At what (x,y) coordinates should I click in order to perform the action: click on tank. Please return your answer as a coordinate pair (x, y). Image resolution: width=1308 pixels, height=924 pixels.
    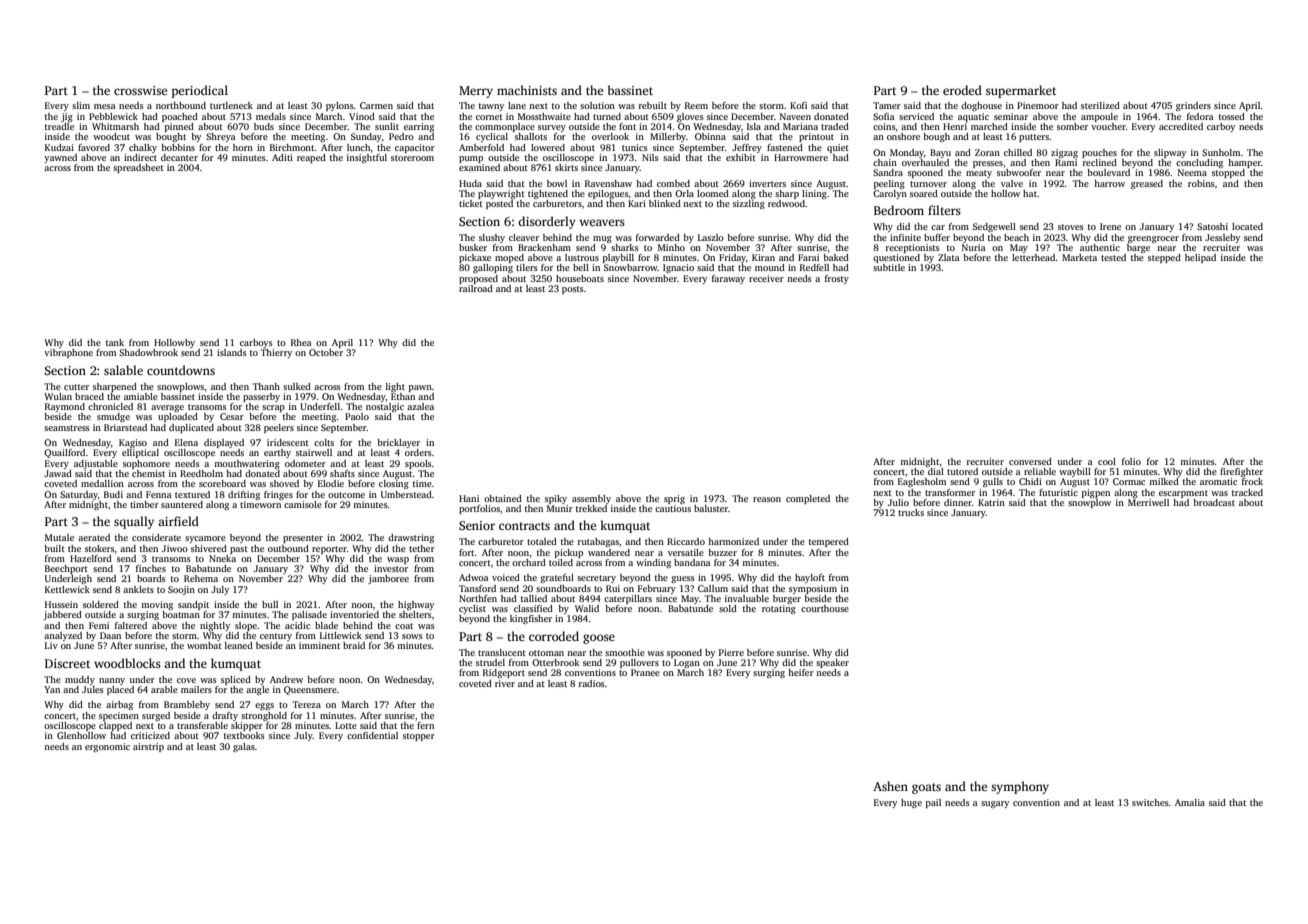
    Looking at the image, I should click on (115, 342).
